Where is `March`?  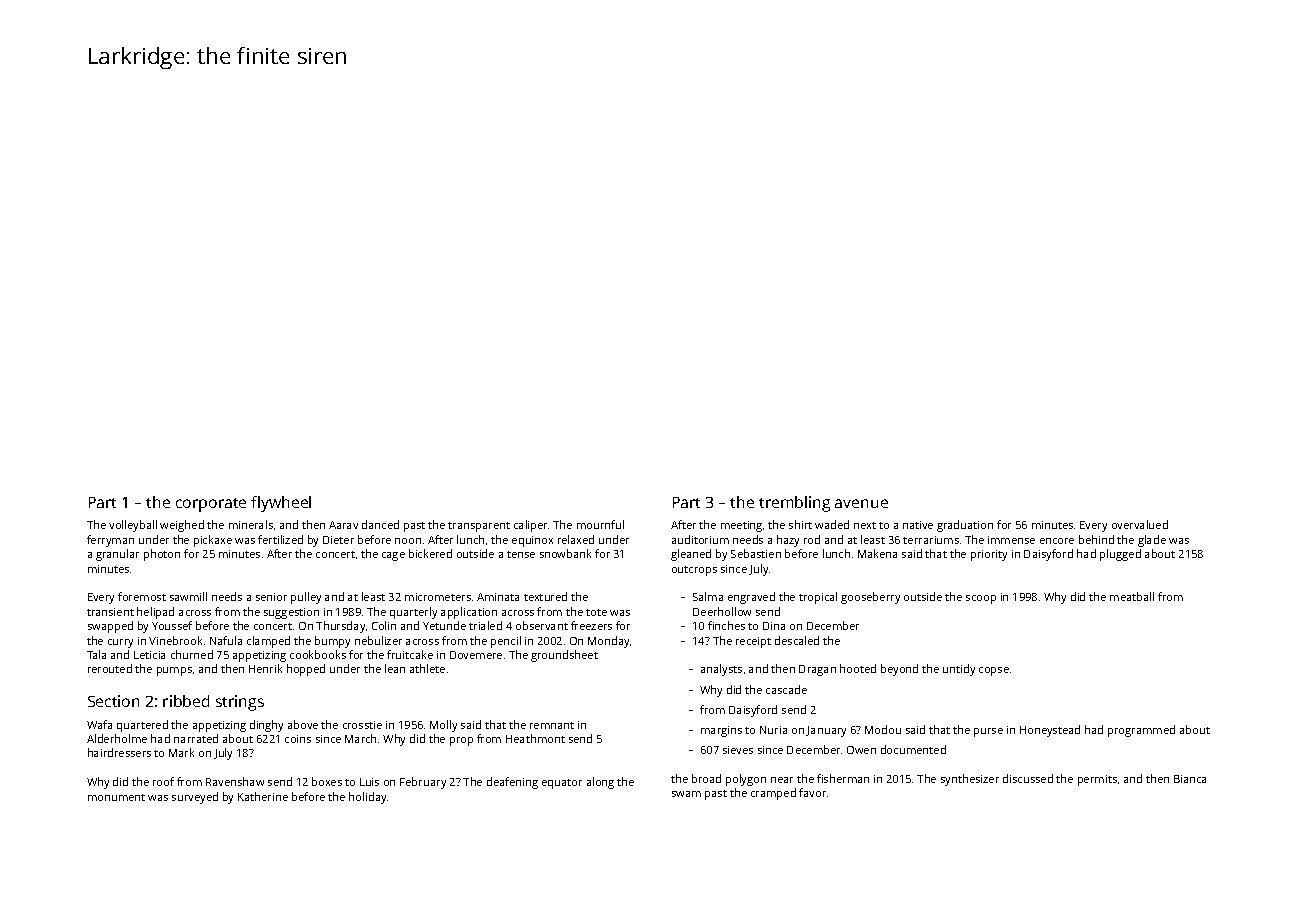
March is located at coordinates (360, 738).
